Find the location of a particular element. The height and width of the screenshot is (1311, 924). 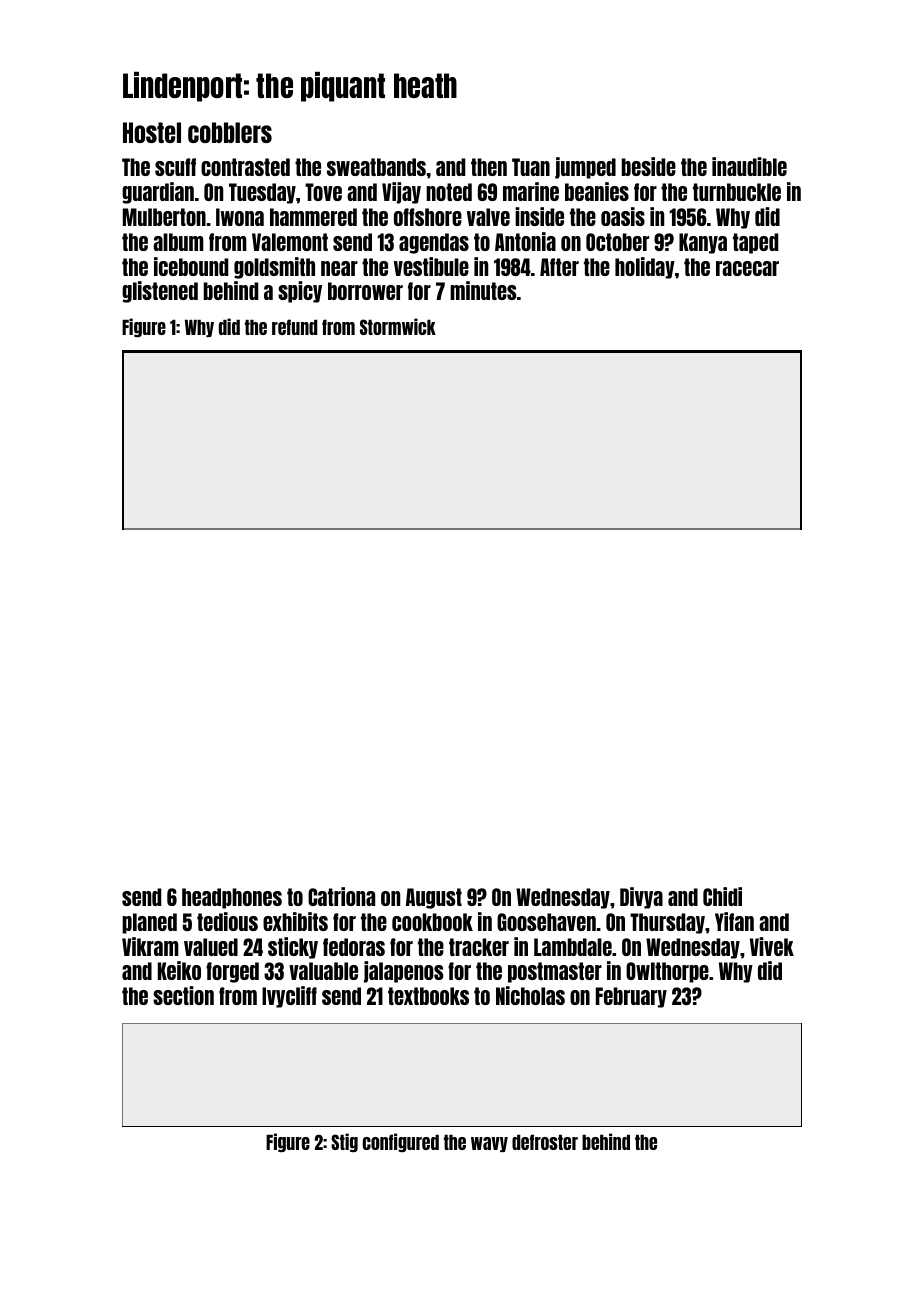

wavy is located at coordinates (489, 1144).
